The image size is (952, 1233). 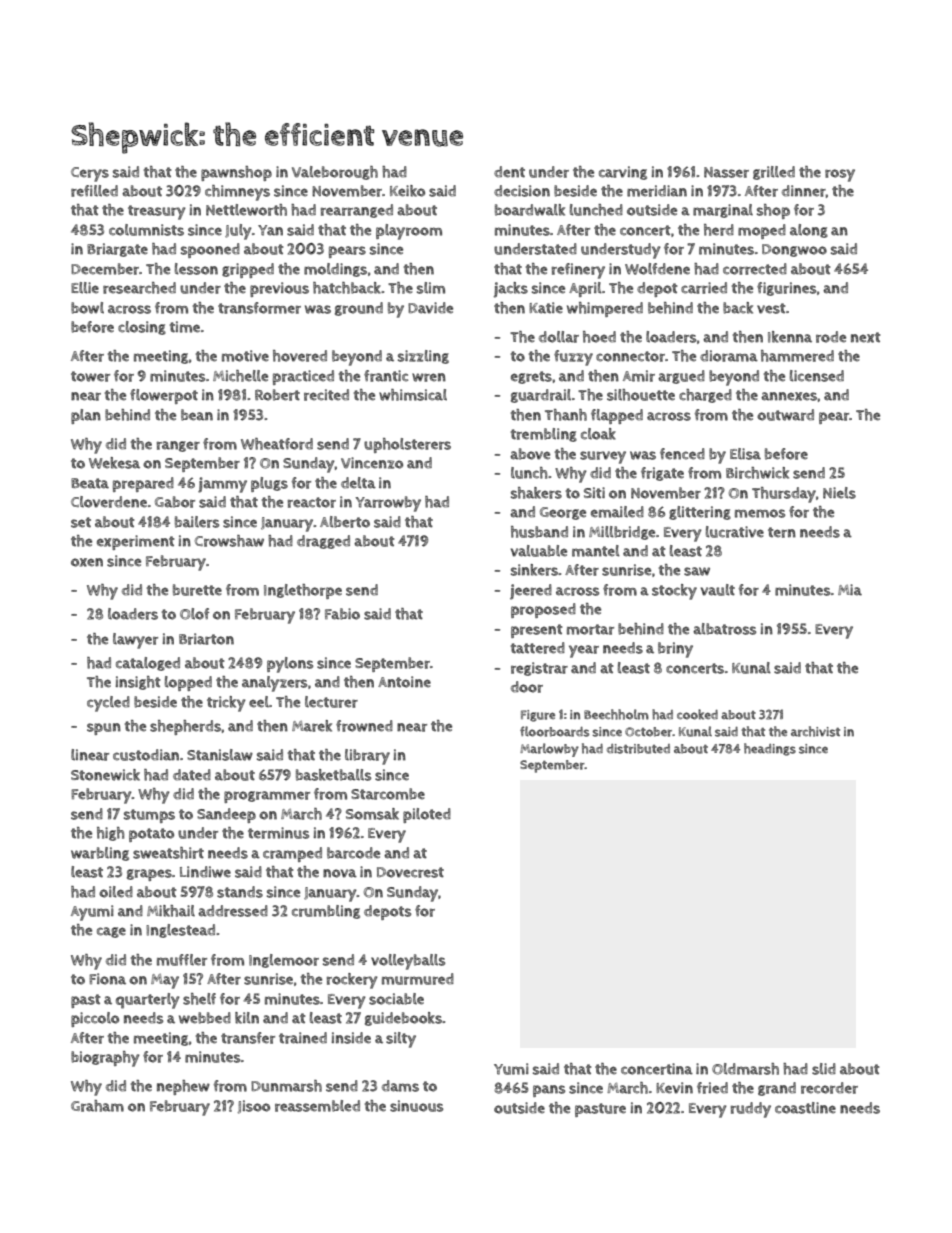 What do you see at coordinates (90, 174) in the image?
I see `Cerys` at bounding box center [90, 174].
